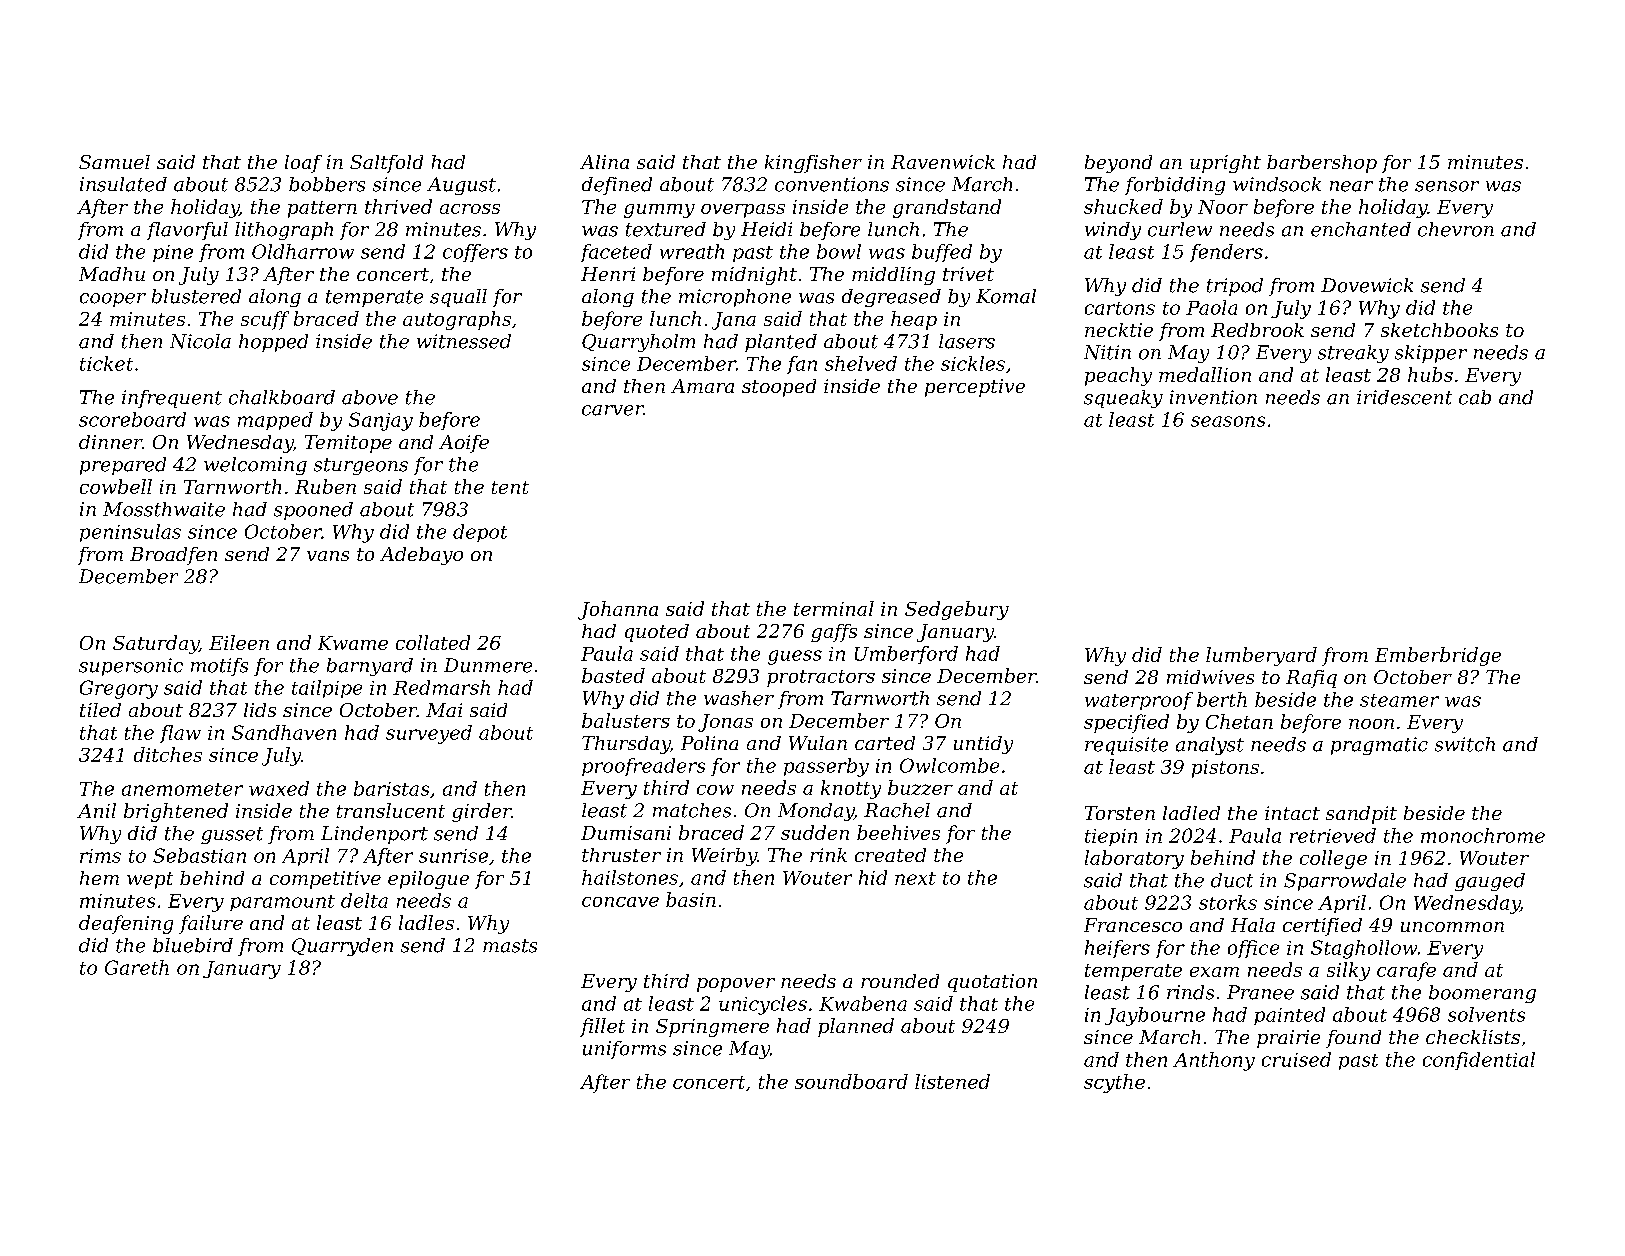  Describe the element at coordinates (957, 610) in the image. I see `Sedgebury` at that location.
